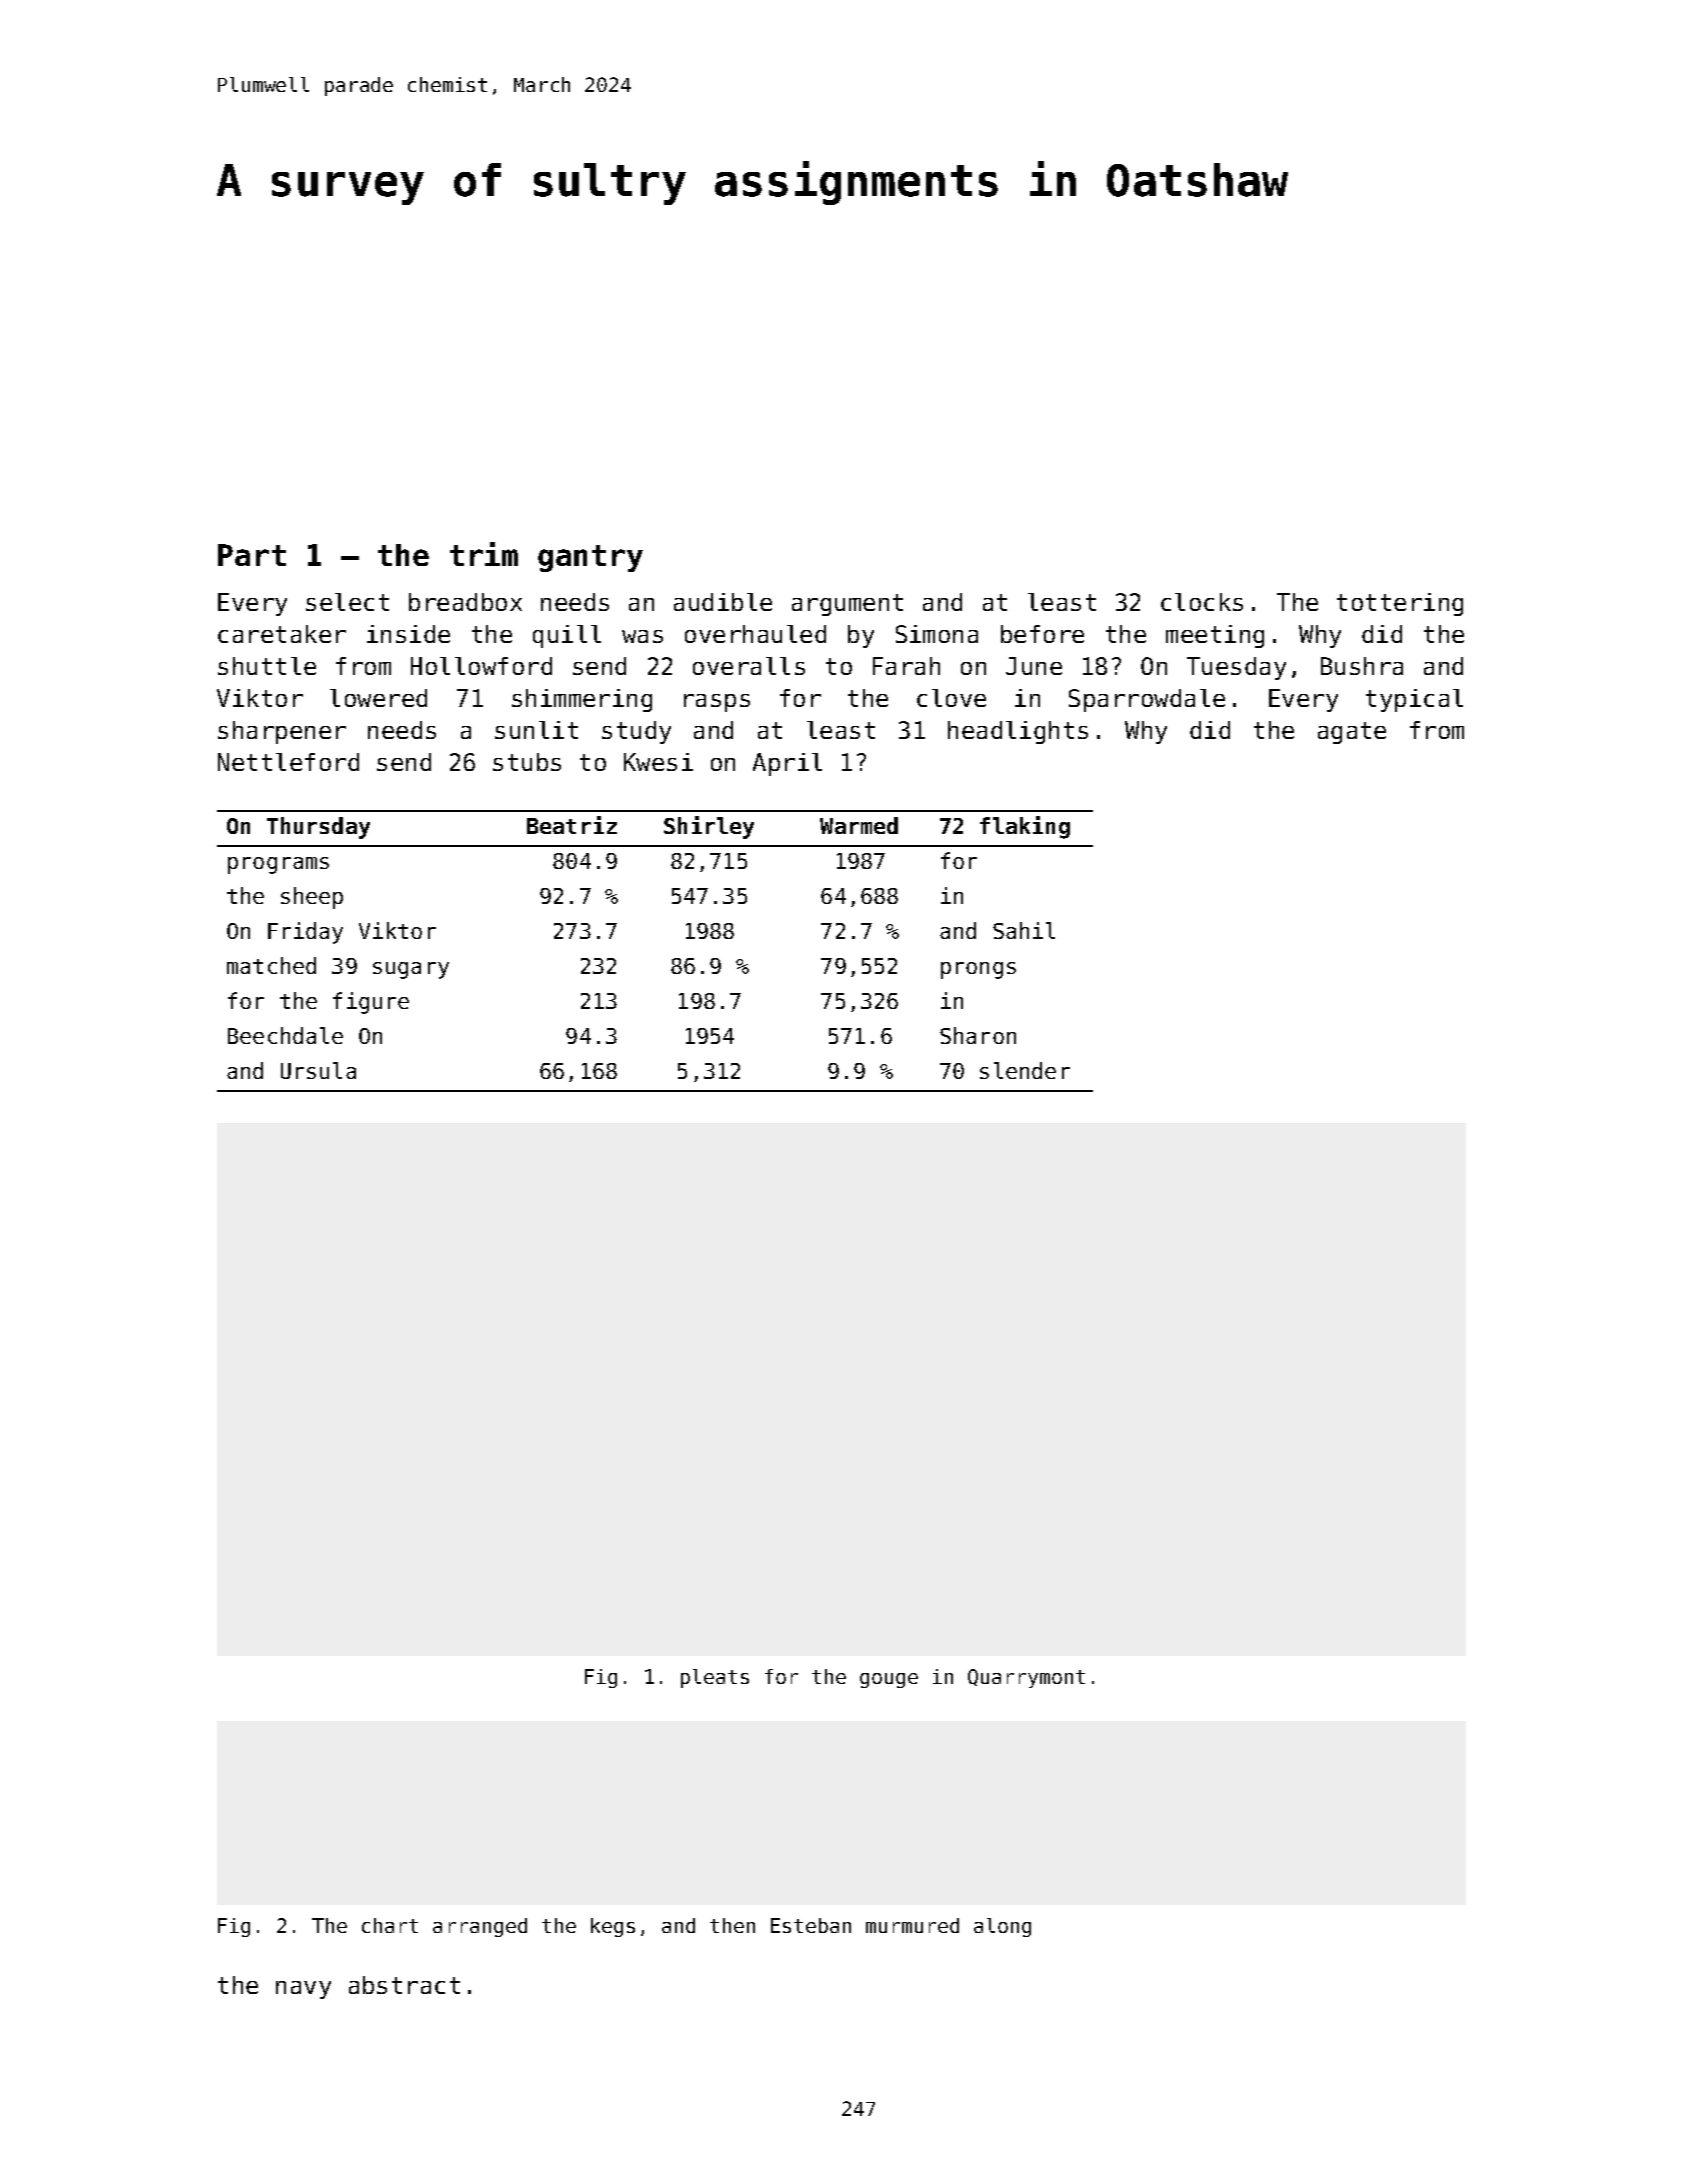 The image size is (1683, 2178). Describe the element at coordinates (978, 970) in the screenshot. I see `prongs` at that location.
